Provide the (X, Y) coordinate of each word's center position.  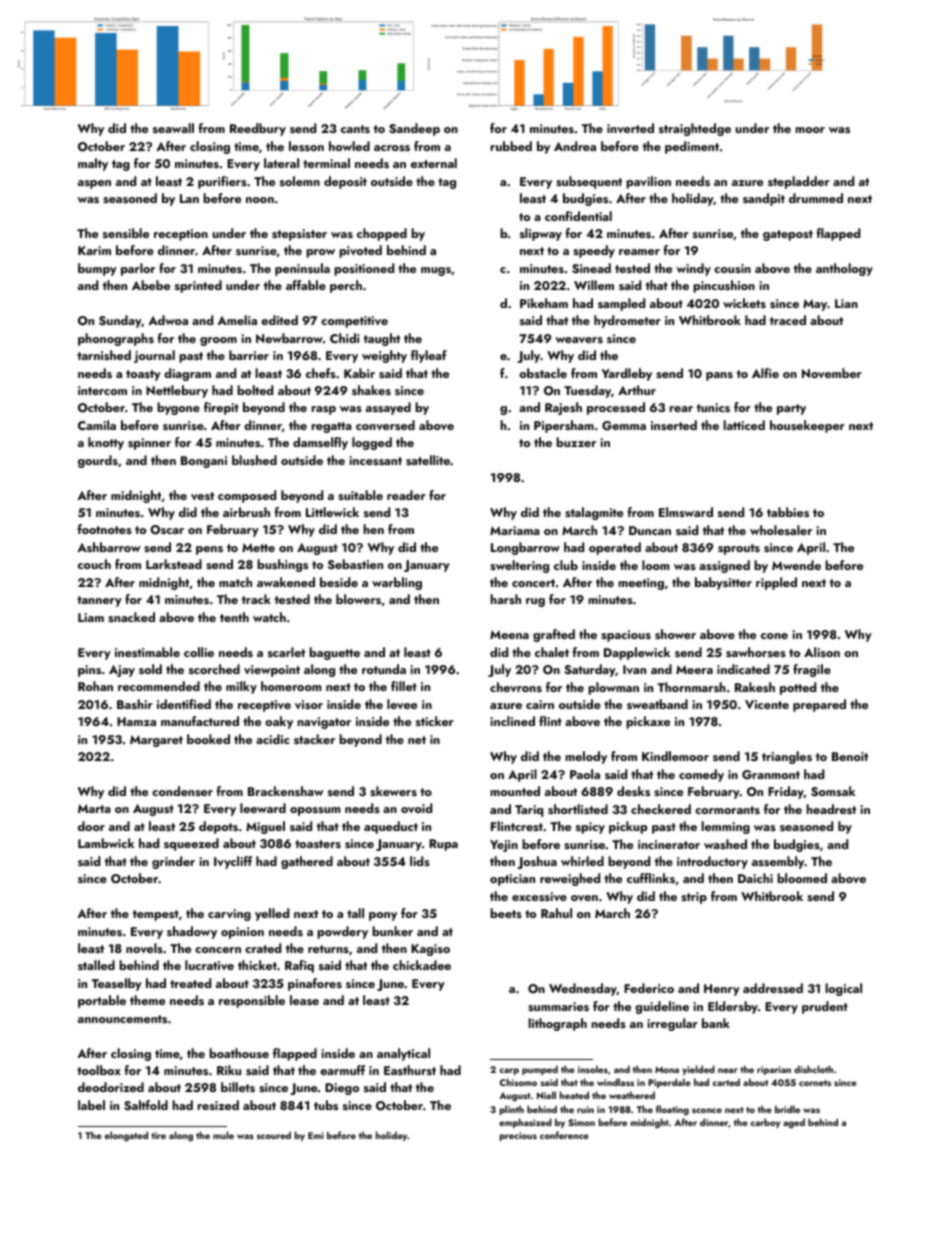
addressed (773, 988)
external (434, 163)
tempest (156, 915)
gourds (98, 461)
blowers (358, 599)
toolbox (99, 1070)
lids (420, 861)
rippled (776, 583)
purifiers (222, 182)
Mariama (515, 530)
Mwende (796, 565)
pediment (692, 147)
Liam (91, 617)
